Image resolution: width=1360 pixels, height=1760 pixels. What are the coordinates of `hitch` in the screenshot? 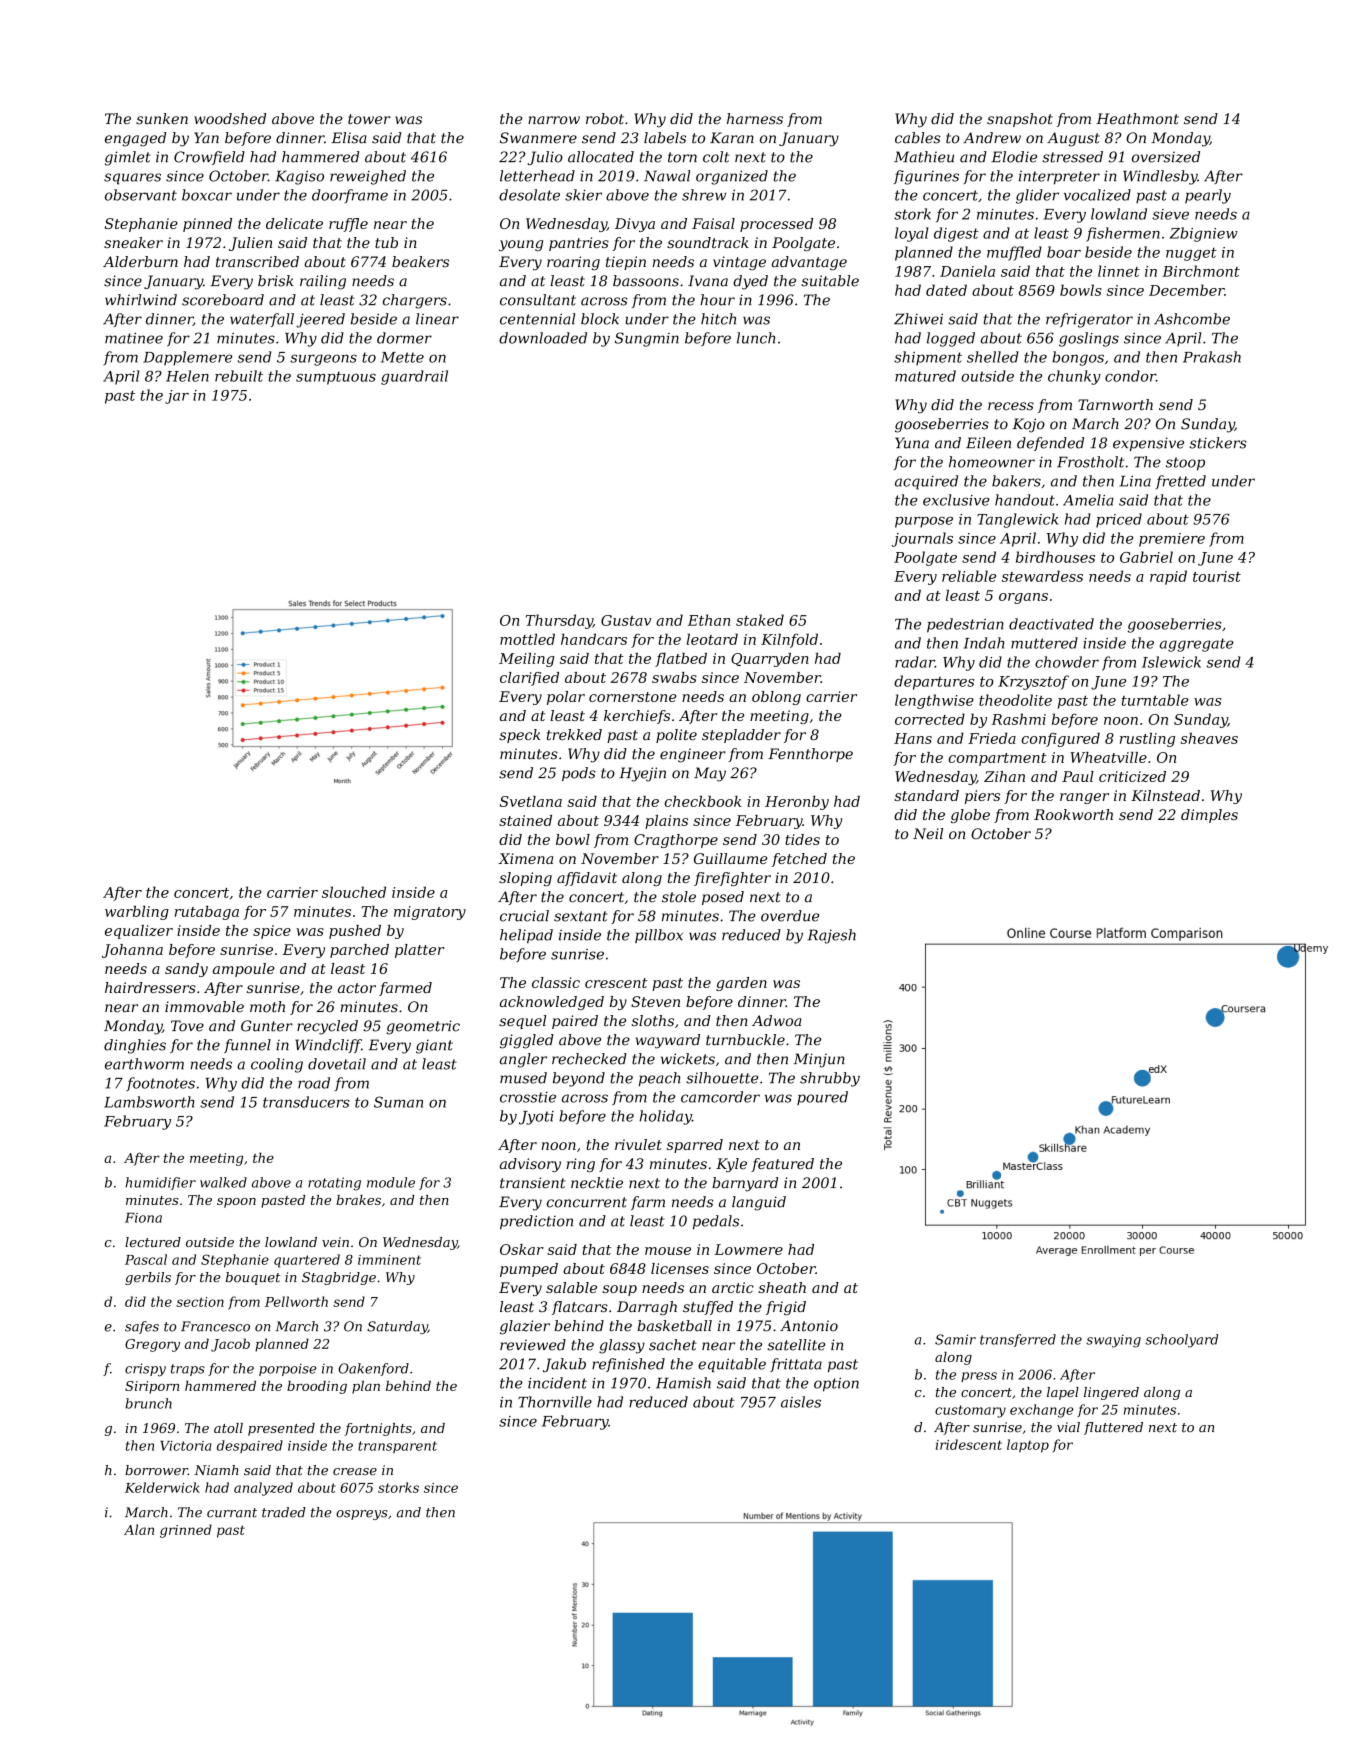 It's located at (718, 319).
